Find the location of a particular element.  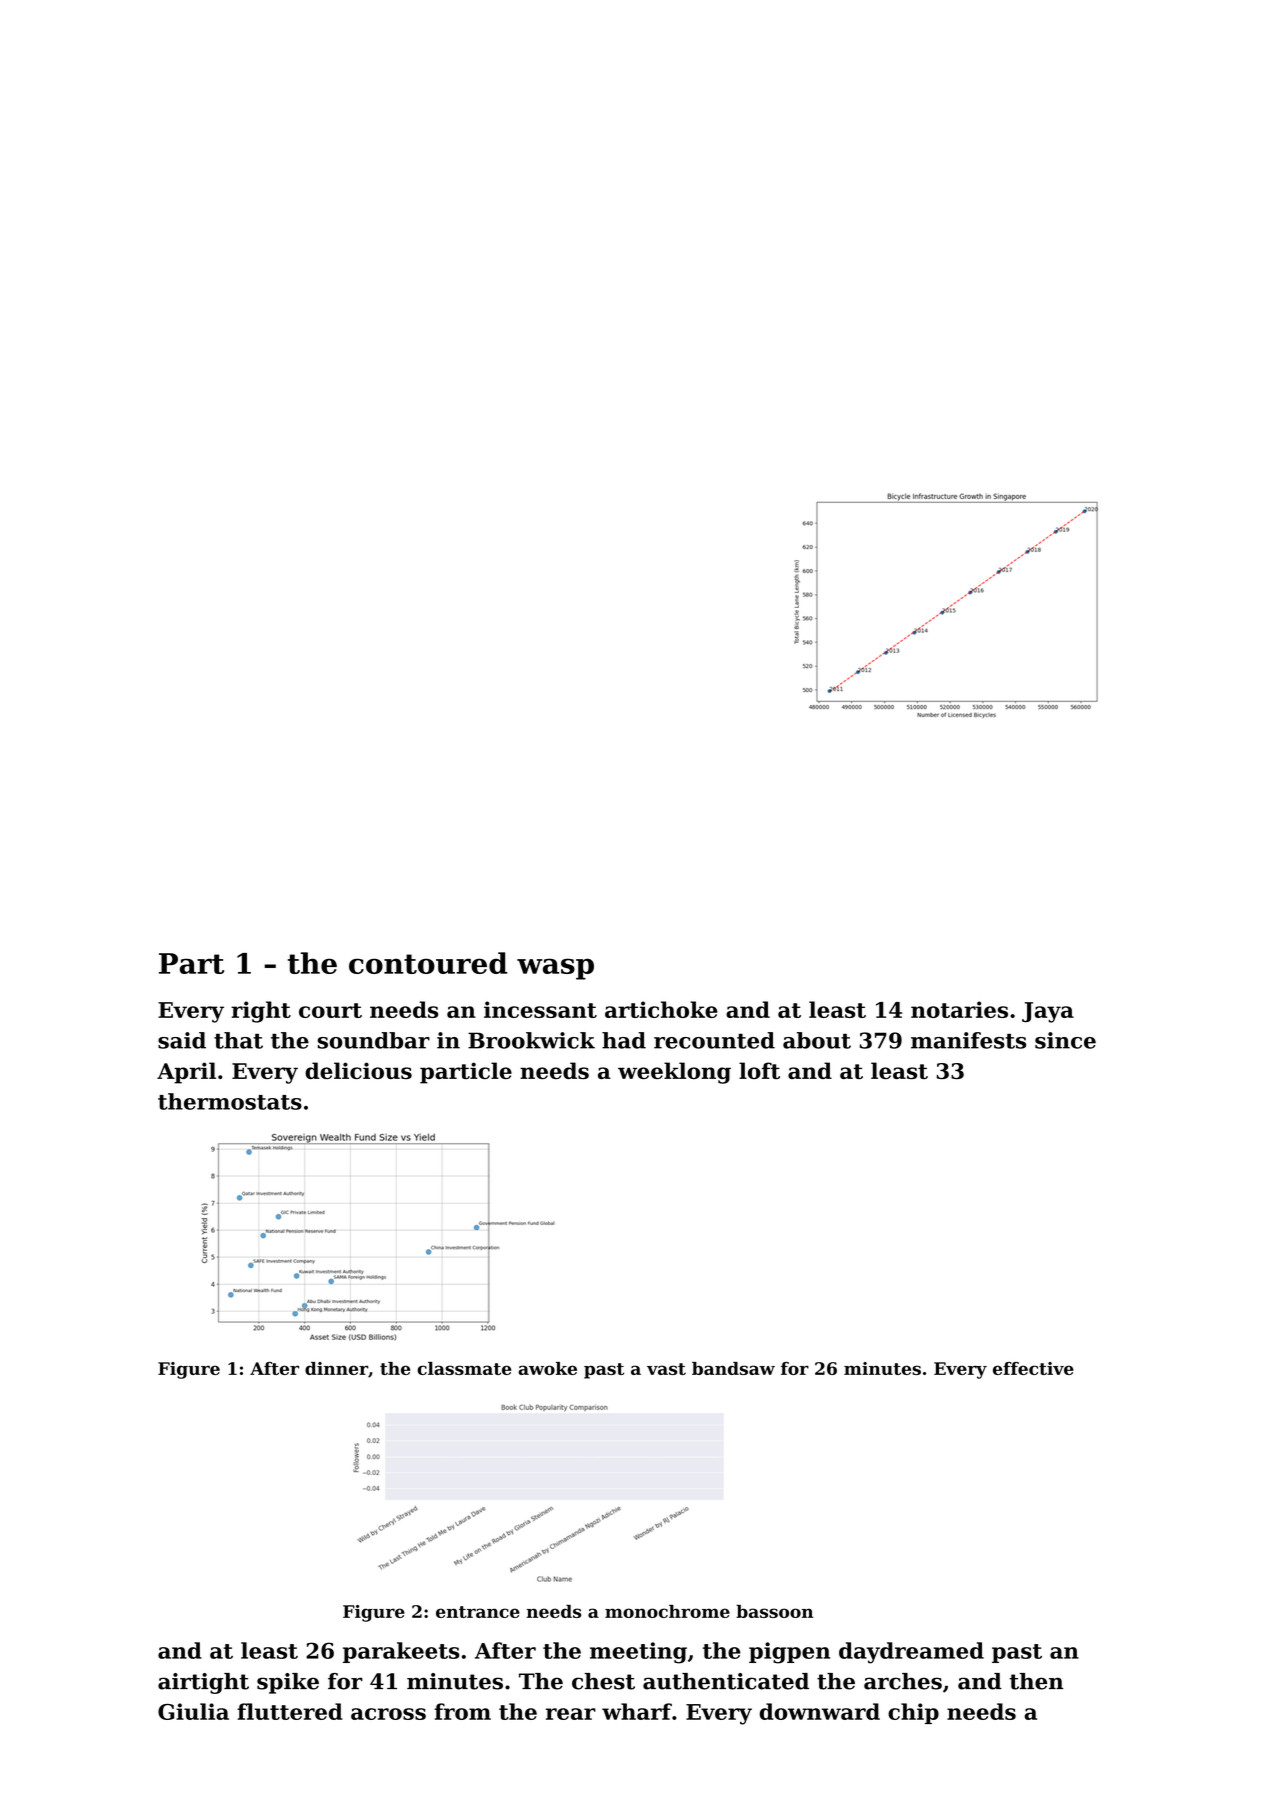

dinner is located at coordinates (336, 1368).
